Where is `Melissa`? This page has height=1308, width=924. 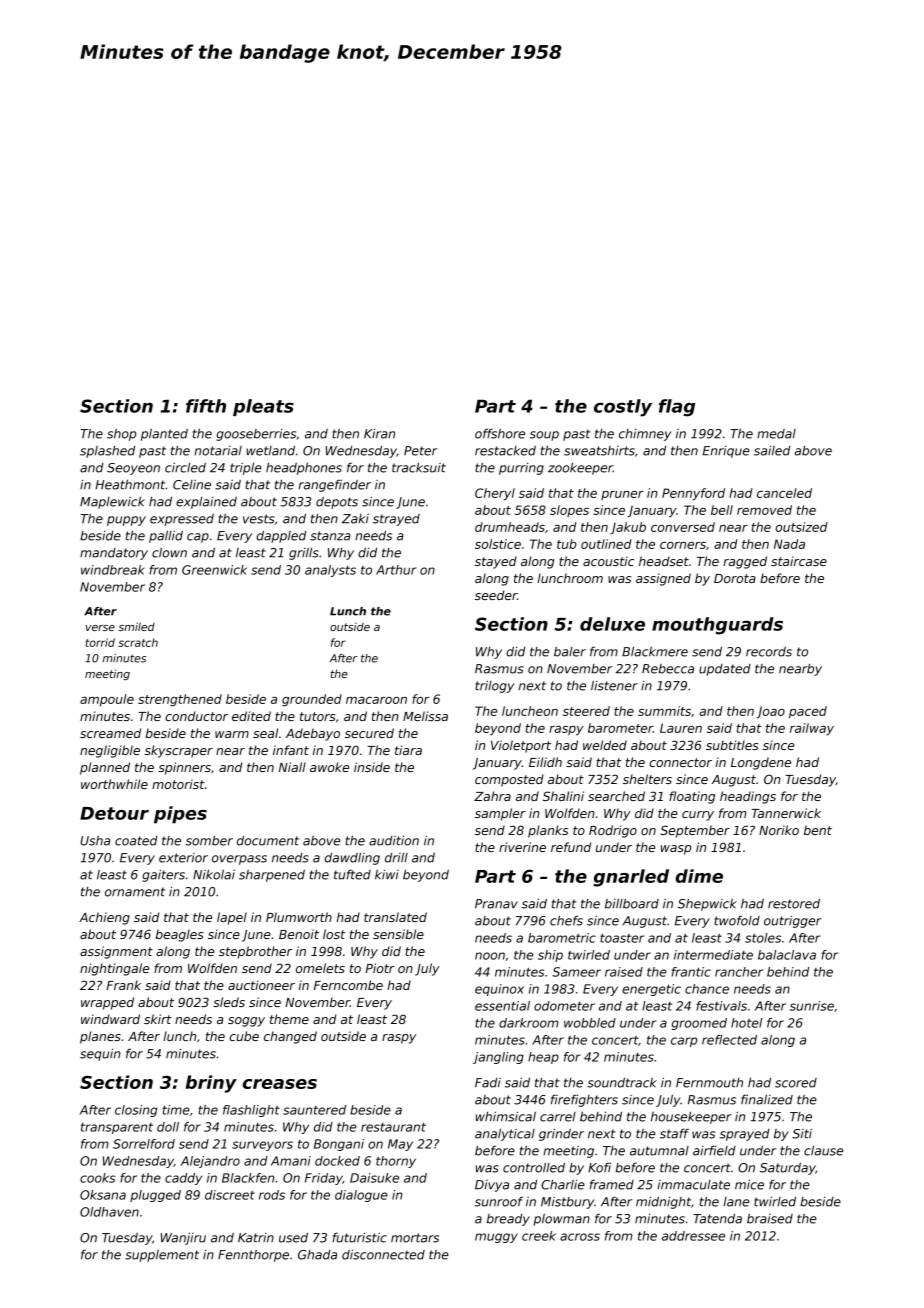 Melissa is located at coordinates (425, 716).
